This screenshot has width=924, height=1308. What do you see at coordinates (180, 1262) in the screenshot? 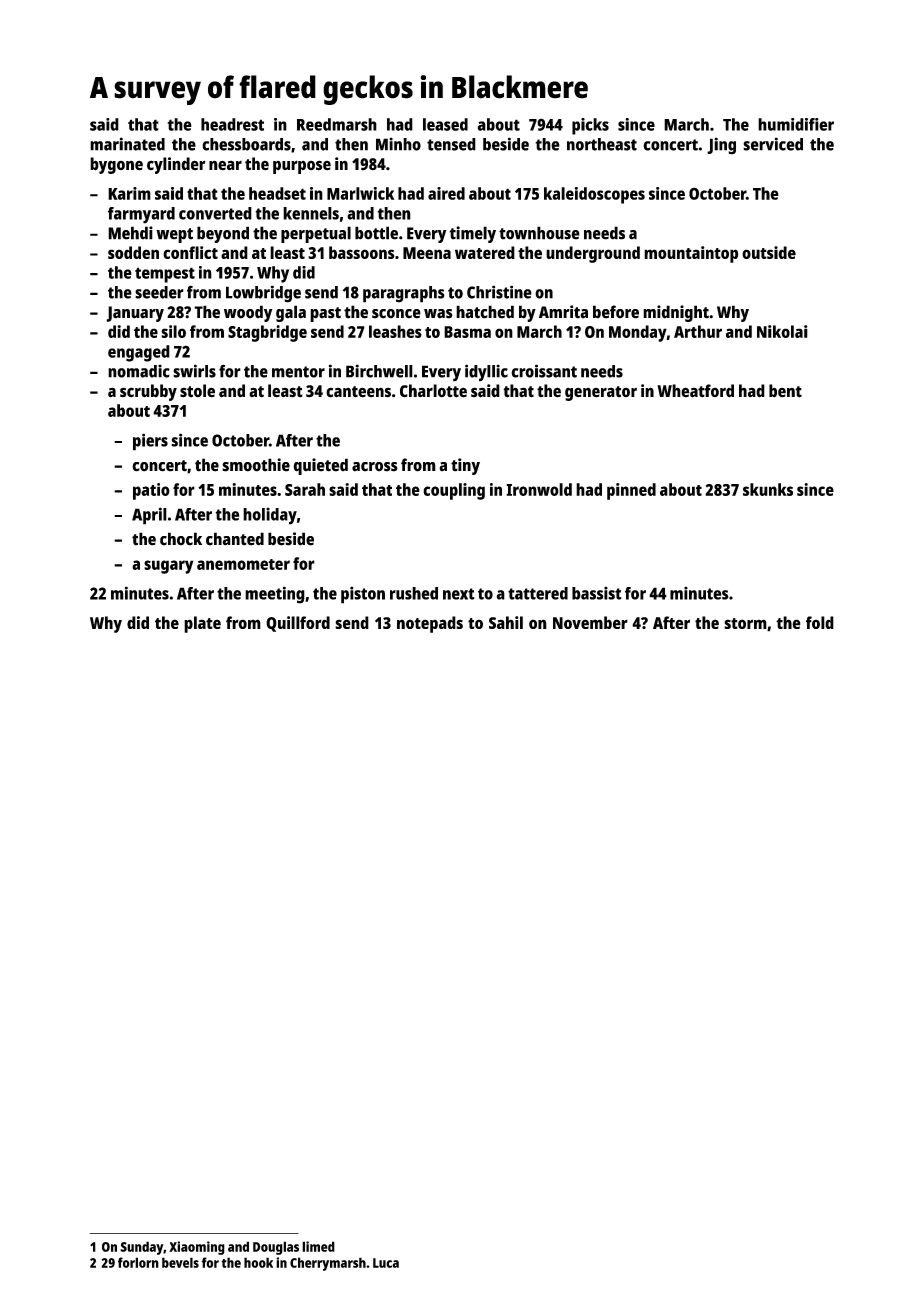
I see `bevels` at bounding box center [180, 1262].
